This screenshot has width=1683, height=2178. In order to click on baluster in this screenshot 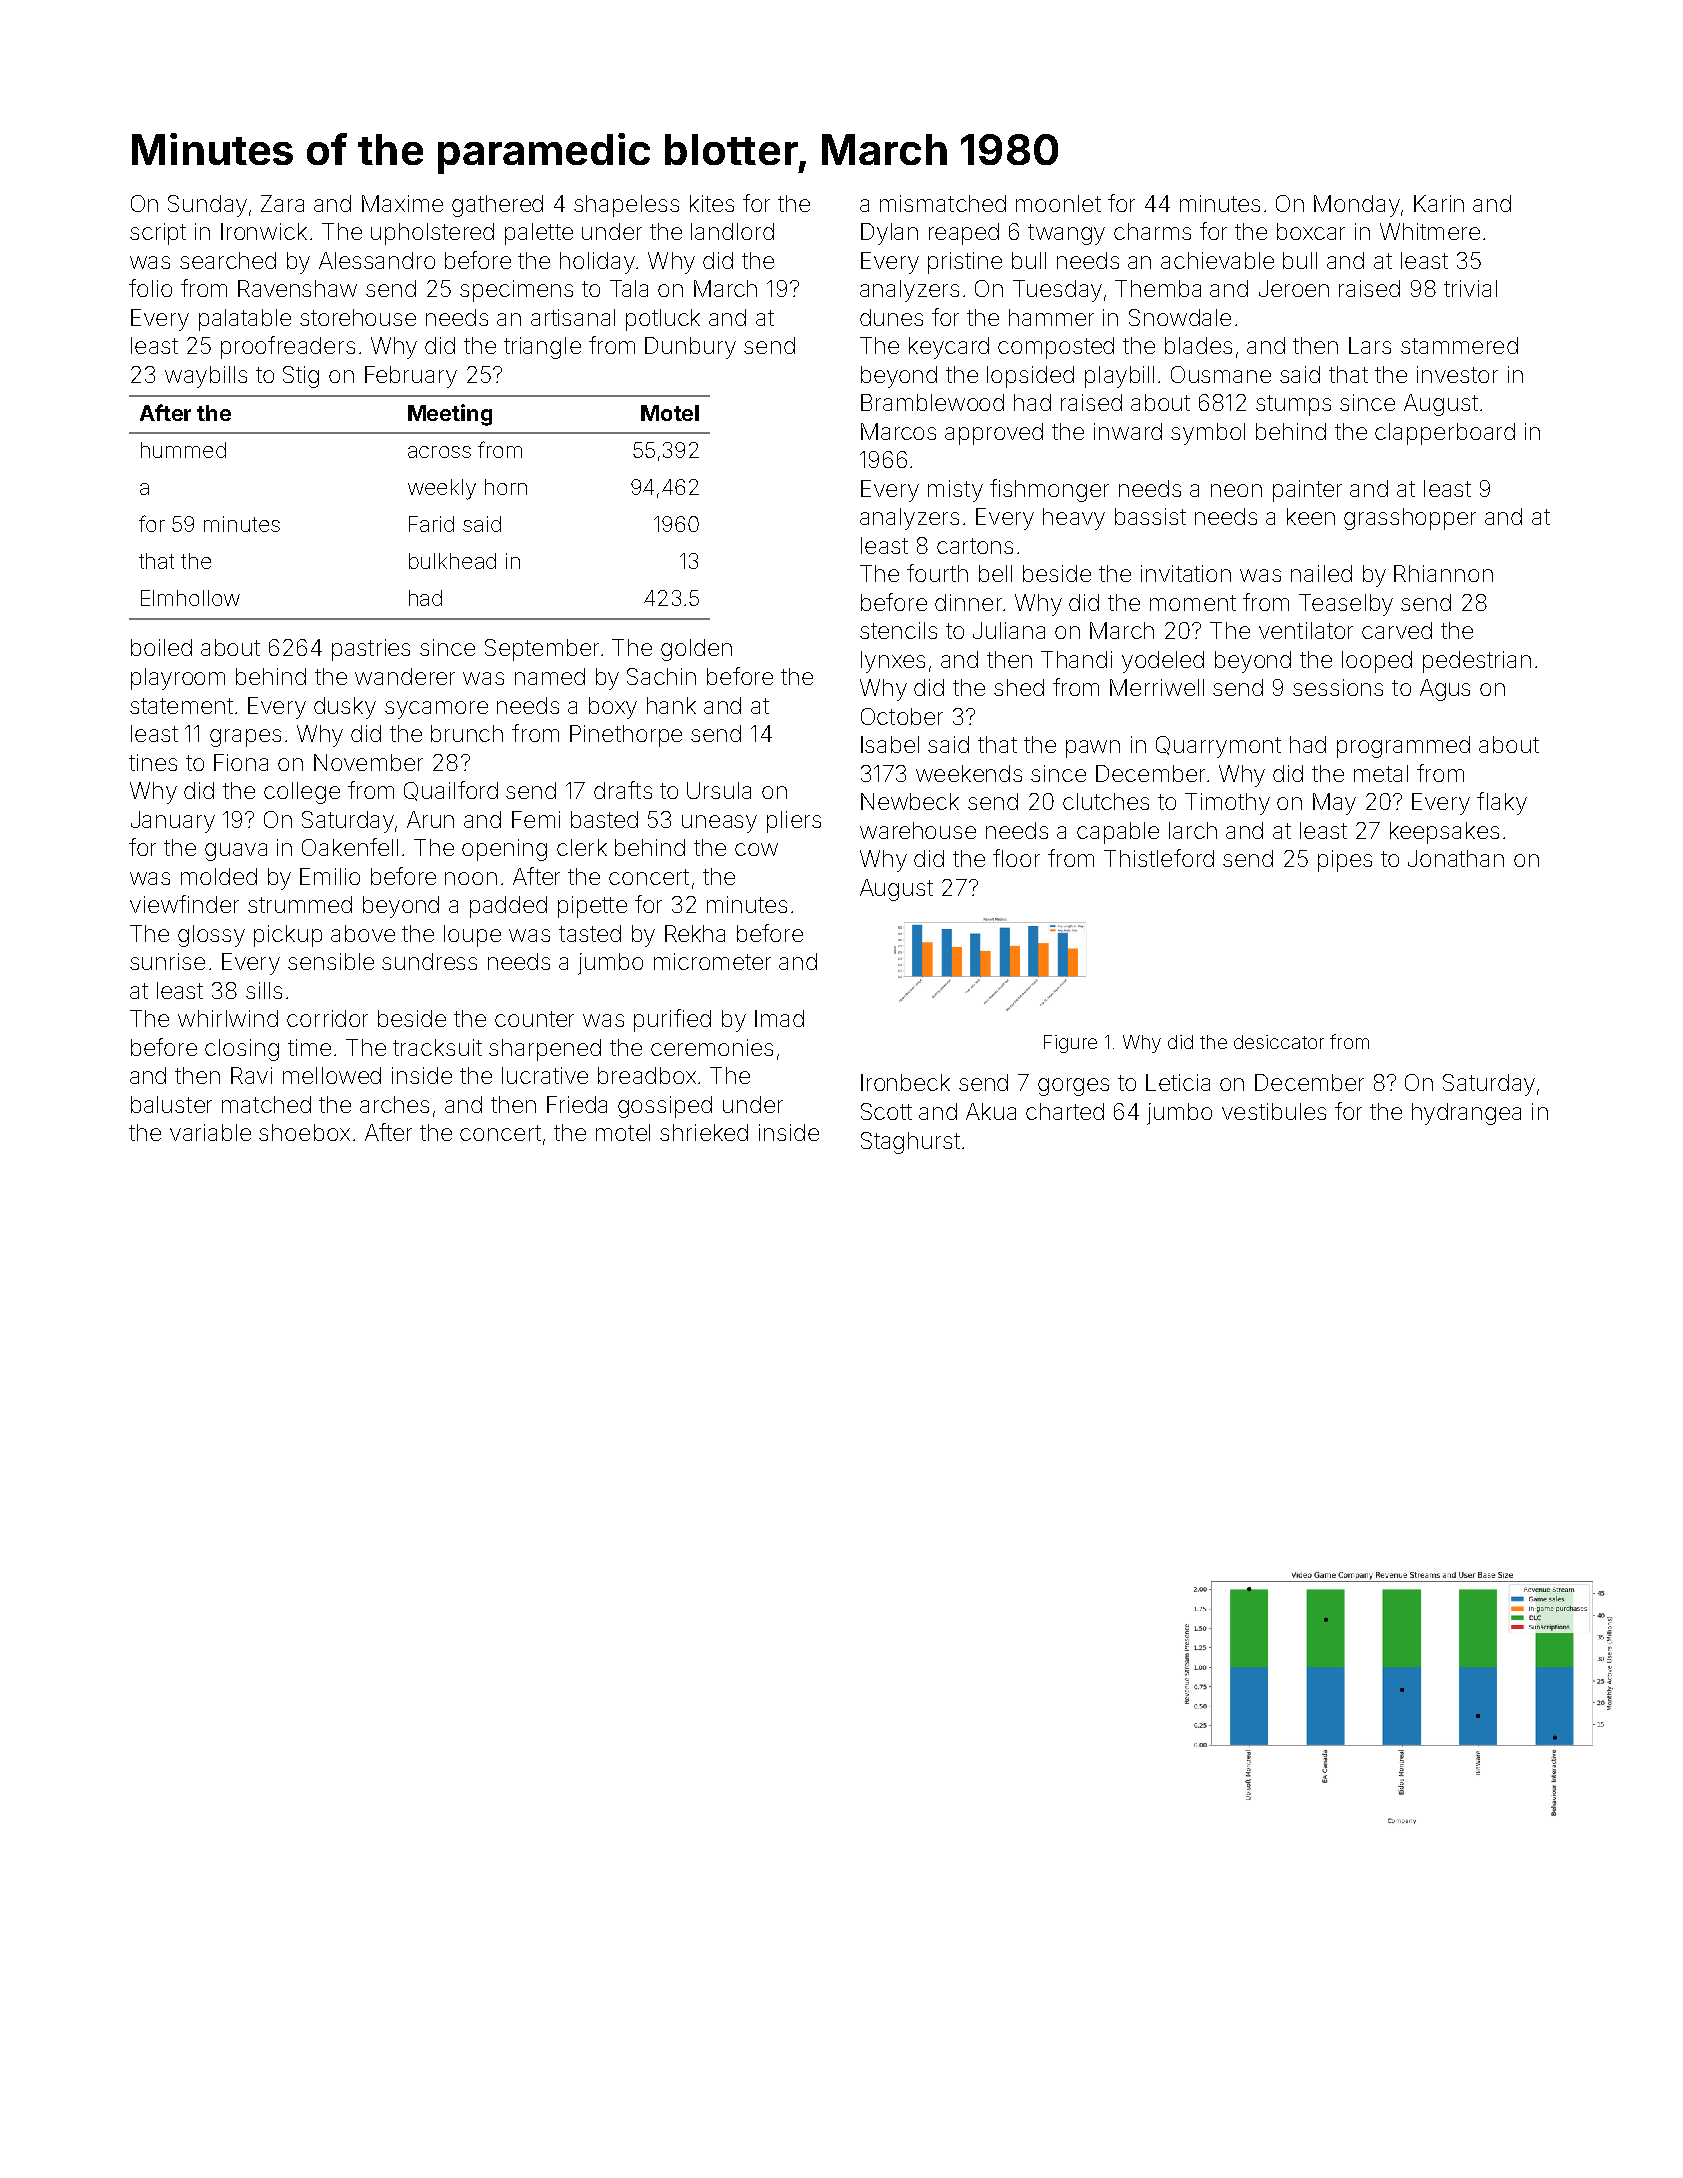, I will do `click(171, 1104)`.
